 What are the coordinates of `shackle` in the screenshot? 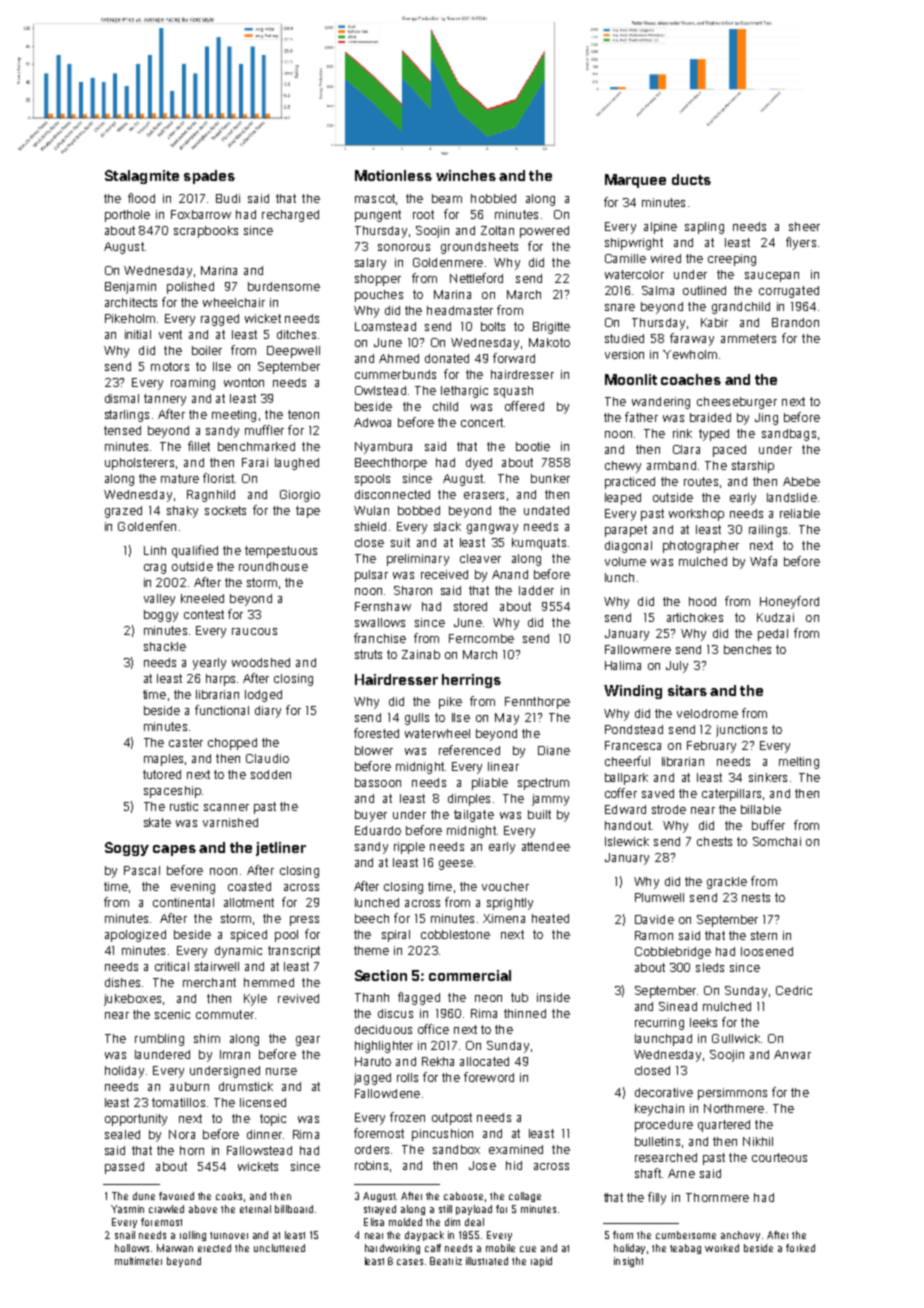 It's located at (165, 646).
